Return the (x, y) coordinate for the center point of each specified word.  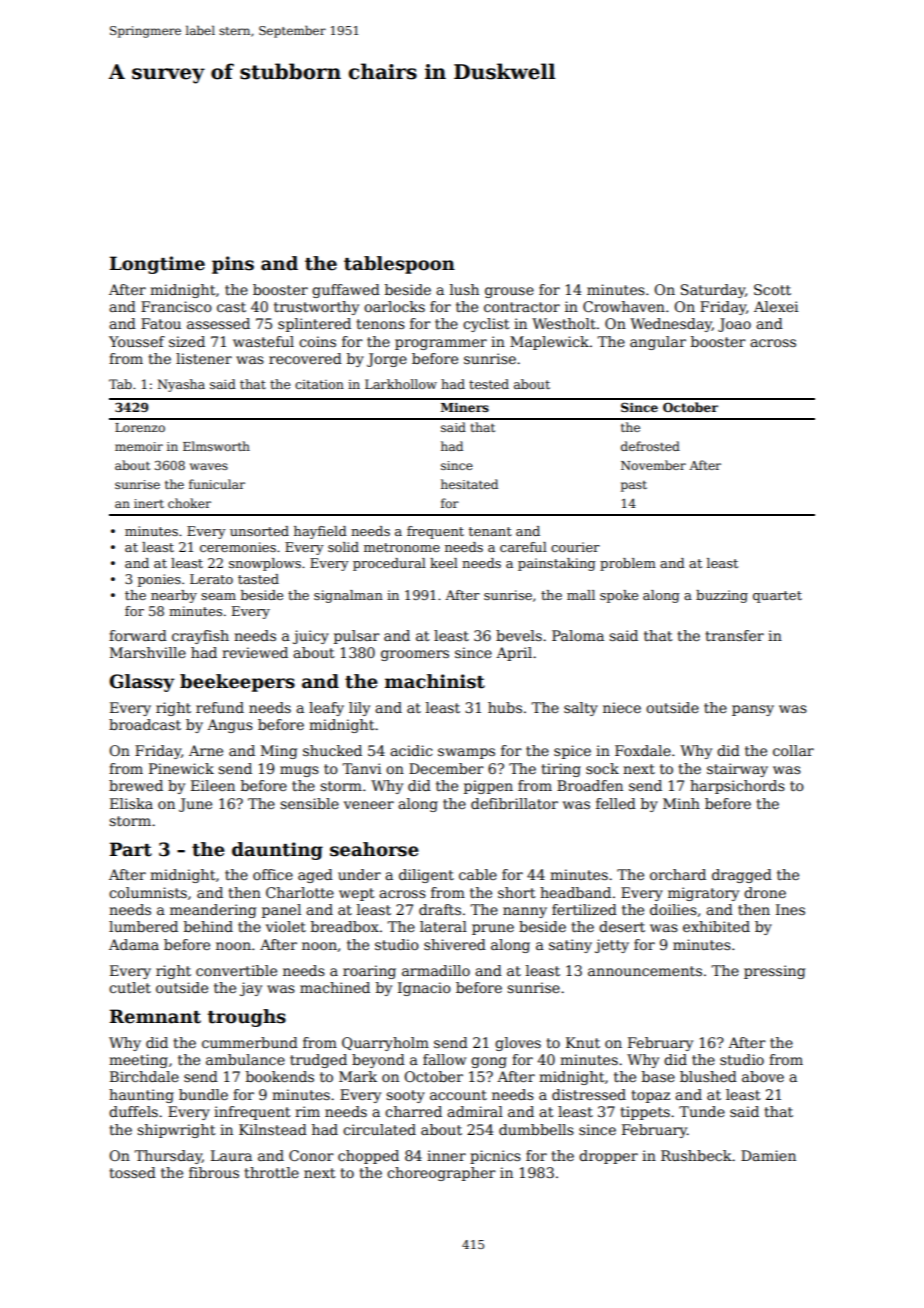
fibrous (214, 1172)
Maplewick (549, 343)
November (653, 465)
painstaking (557, 564)
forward (138, 635)
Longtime (157, 265)
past (634, 486)
